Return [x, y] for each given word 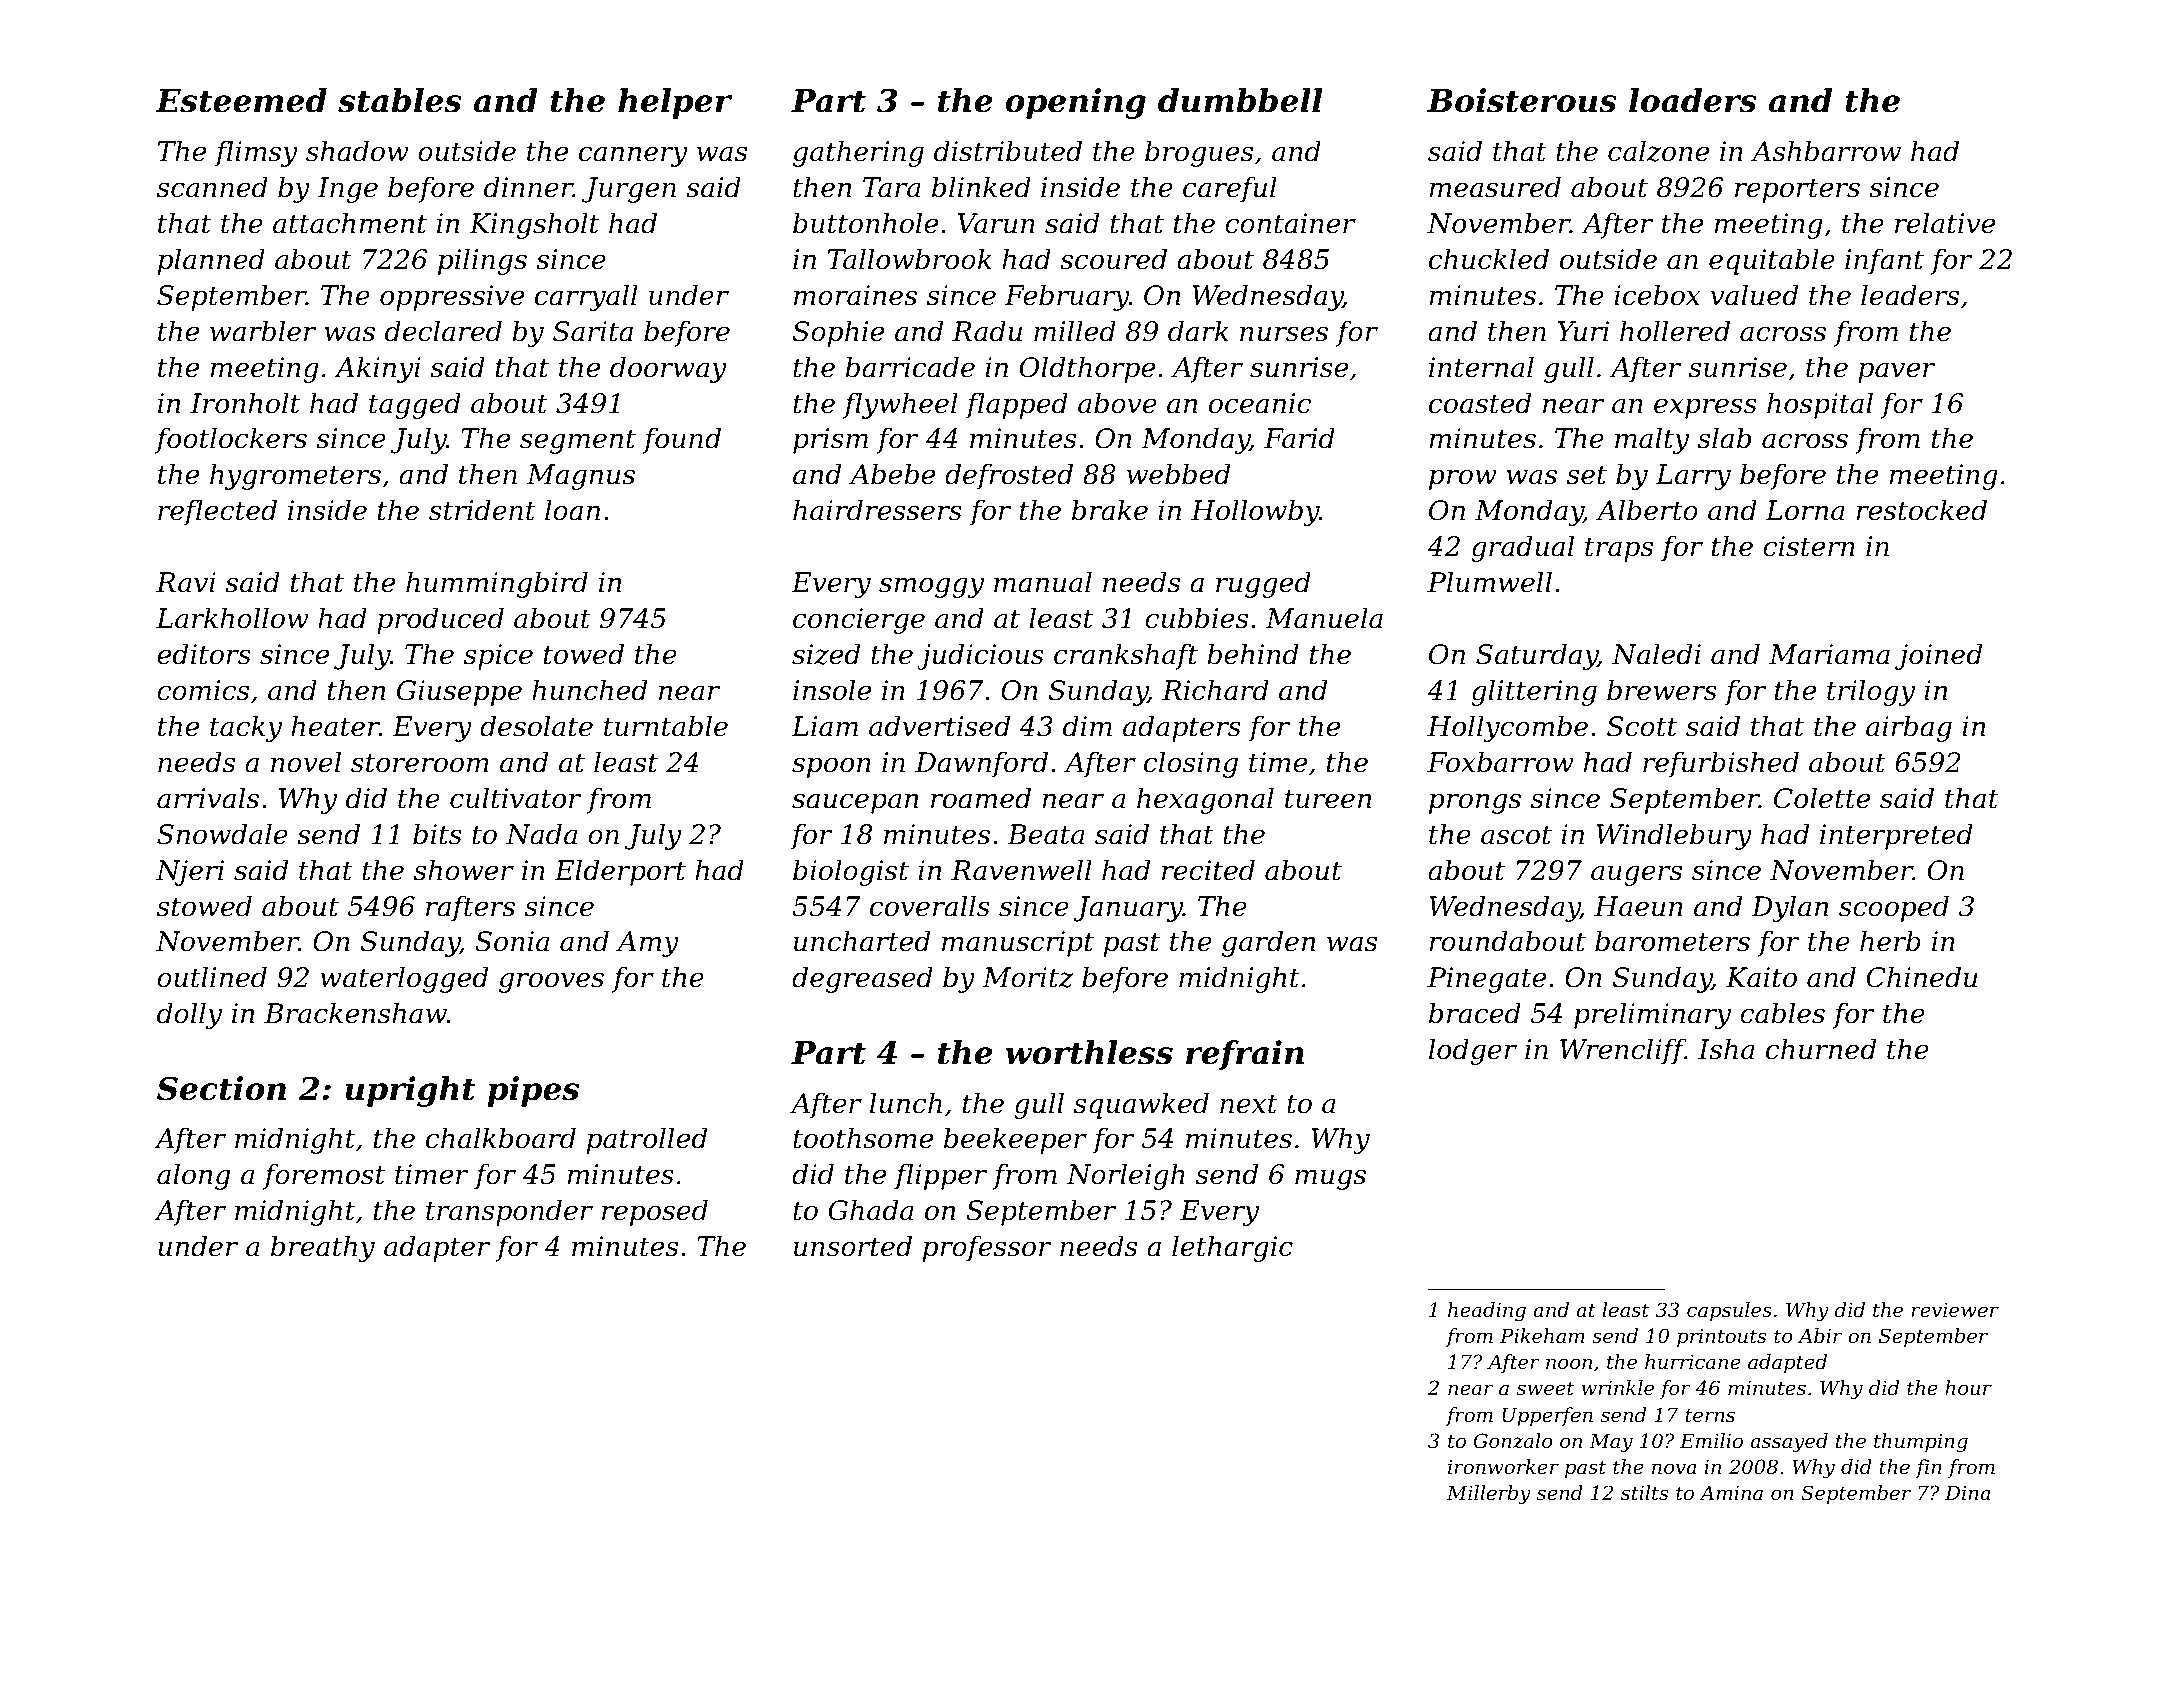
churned [1821, 1049]
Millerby [1489, 1495]
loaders [1693, 100]
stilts [1644, 1493]
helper [675, 103]
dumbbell [1240, 100]
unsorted [853, 1246]
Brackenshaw [355, 1013]
